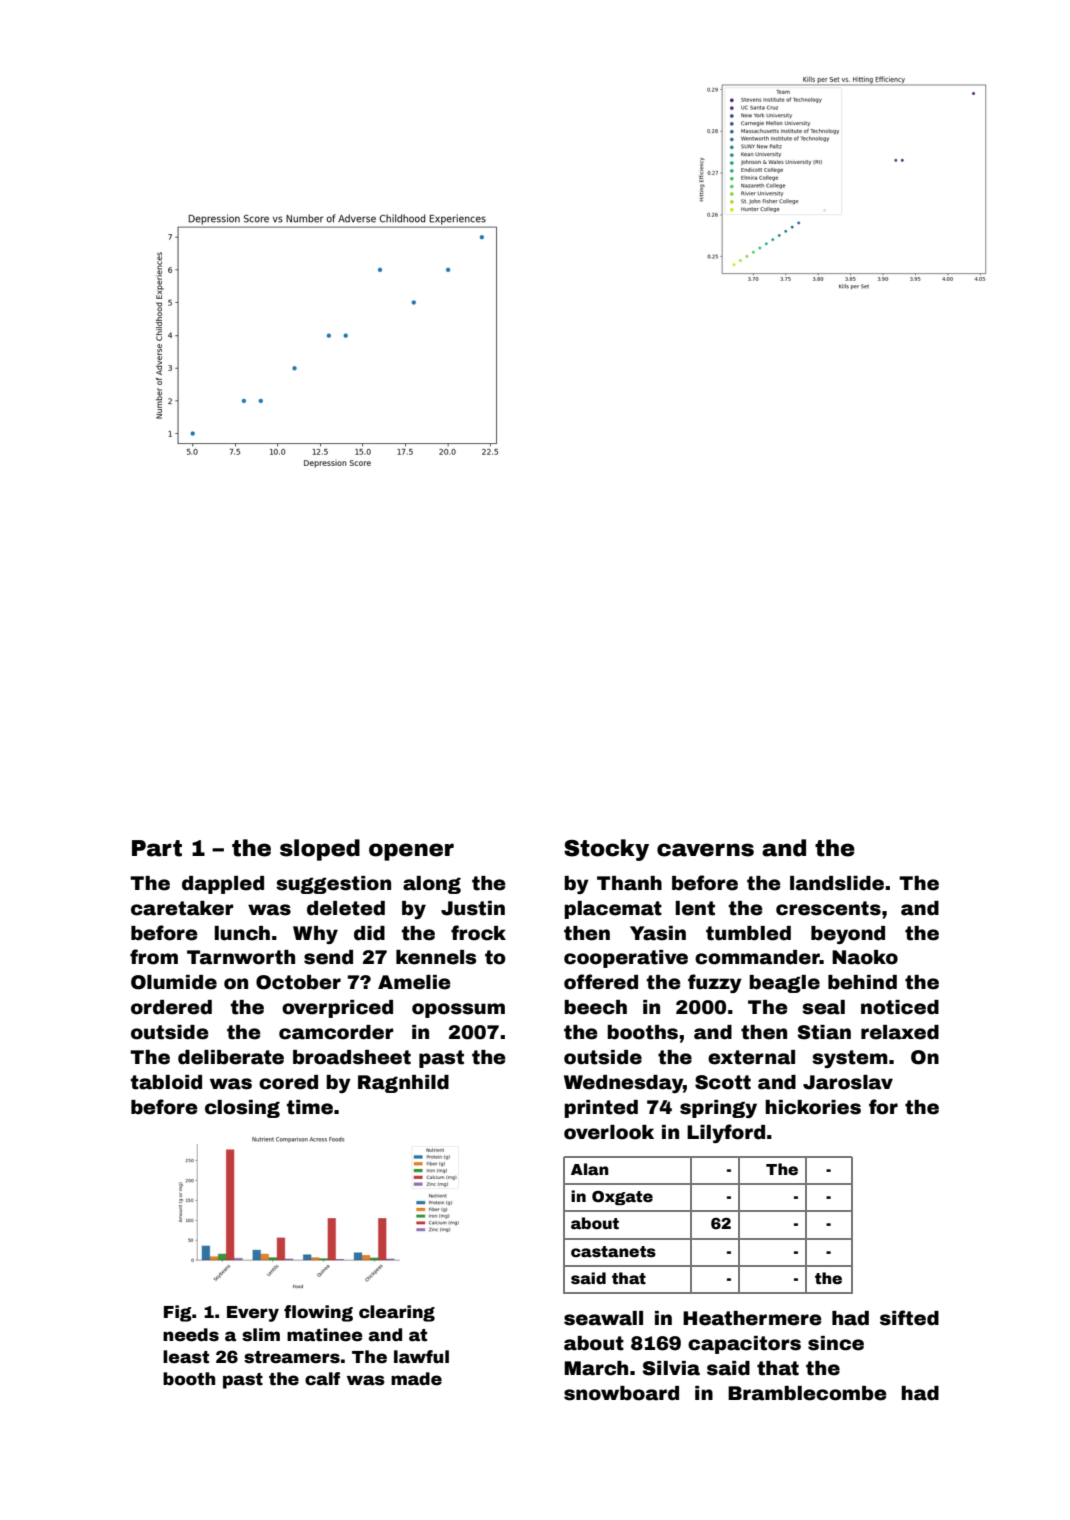 This image has height=1520, width=1070. Describe the element at coordinates (621, 1393) in the image. I see `snowboard` at that location.
